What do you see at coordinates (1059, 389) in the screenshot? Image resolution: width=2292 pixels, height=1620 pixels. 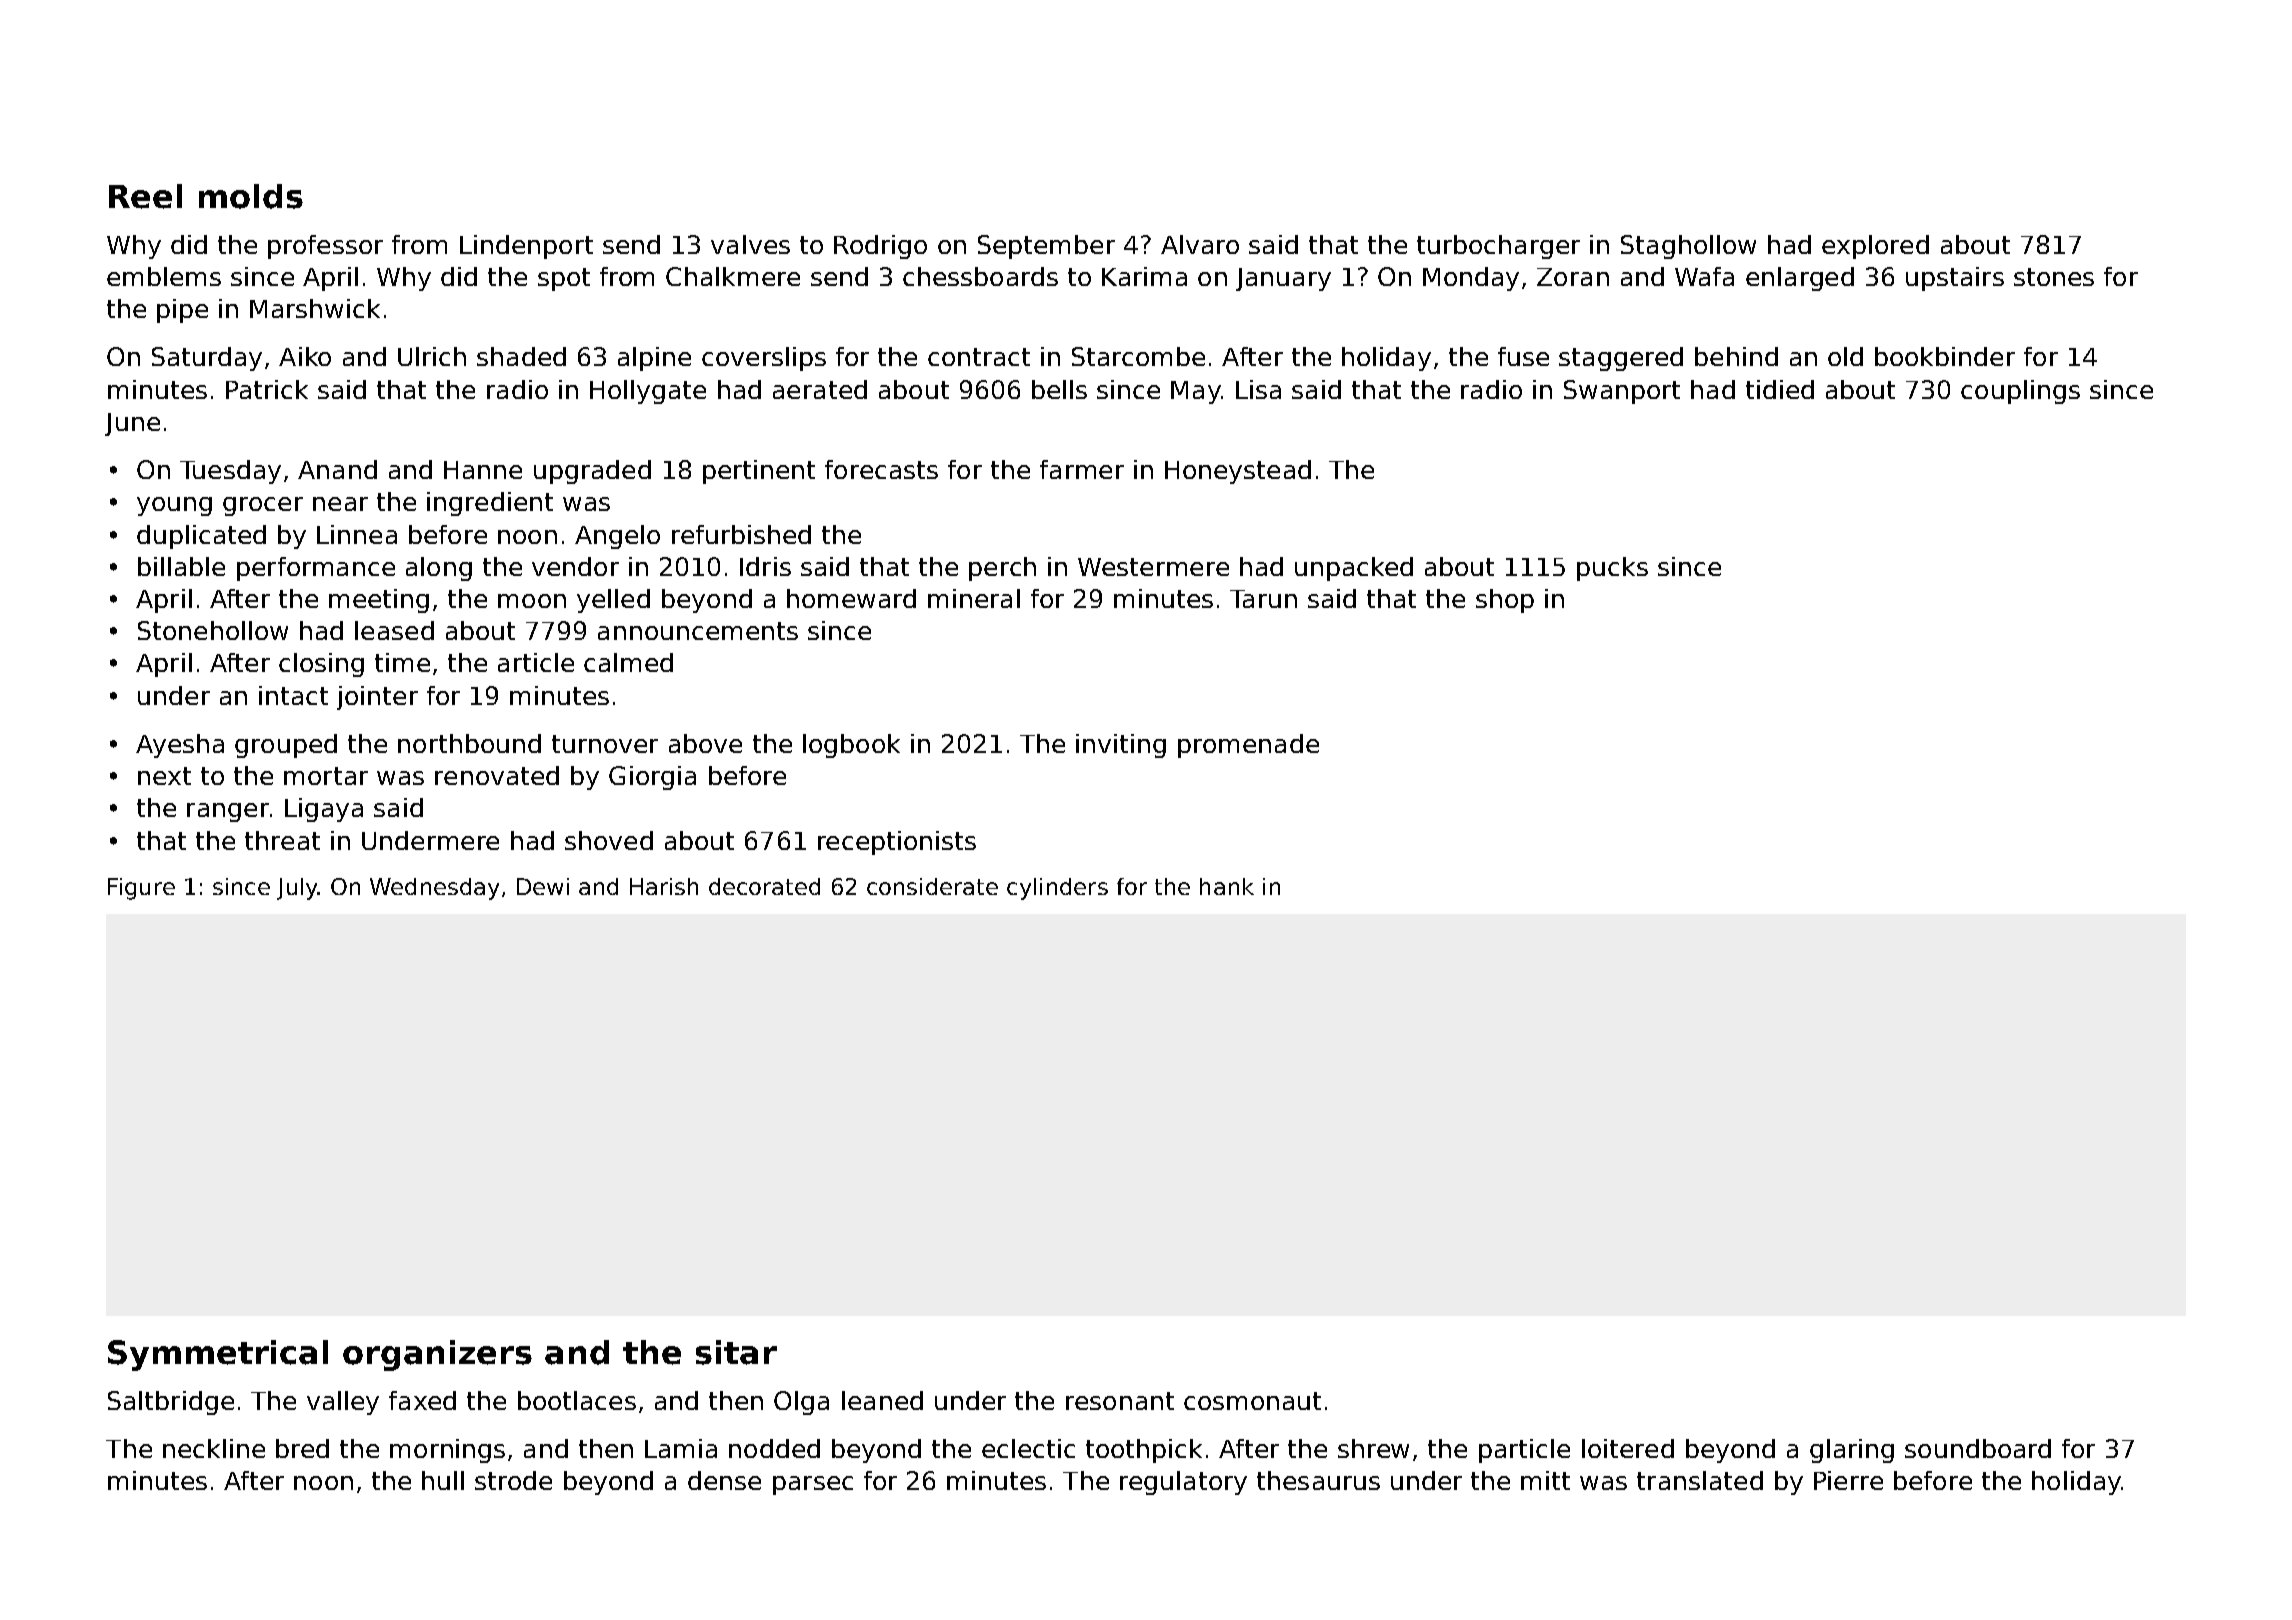 I see `bells` at bounding box center [1059, 389].
